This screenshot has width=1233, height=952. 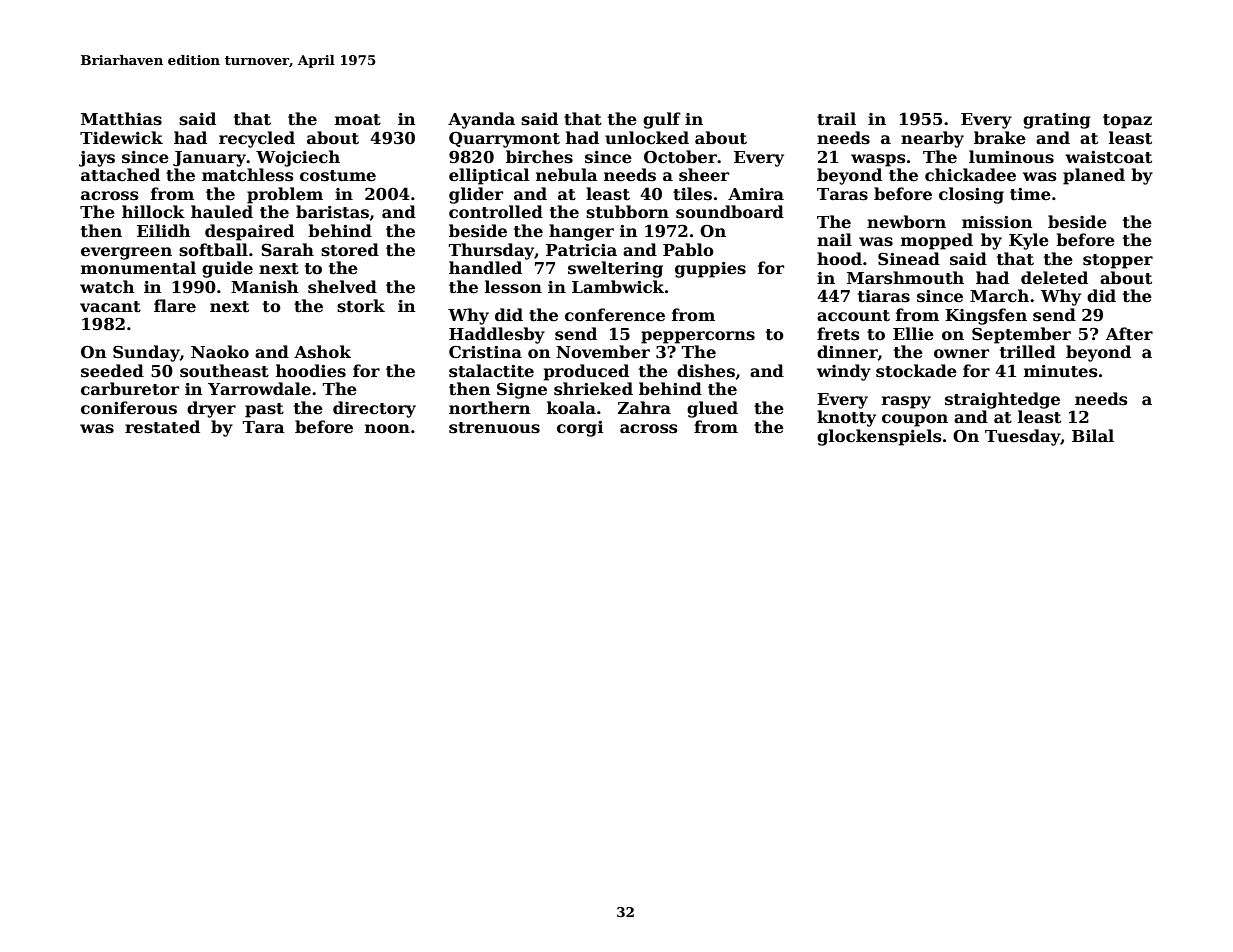 What do you see at coordinates (110, 307) in the screenshot?
I see `vacant` at bounding box center [110, 307].
